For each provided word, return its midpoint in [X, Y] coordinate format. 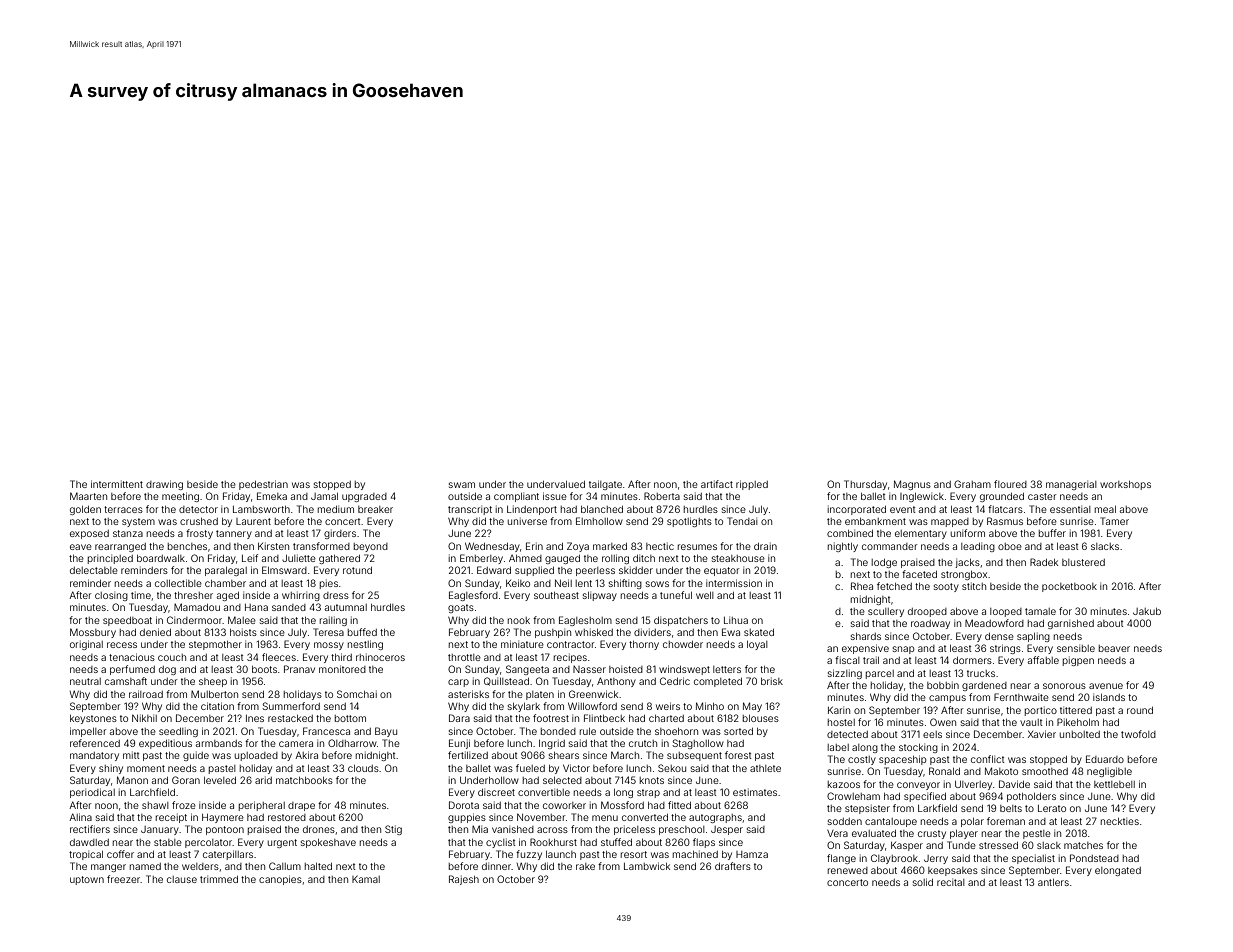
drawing [164, 485]
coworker [564, 805]
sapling [1033, 637]
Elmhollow [599, 521]
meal [1105, 509]
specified [925, 797]
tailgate [605, 485]
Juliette [299, 558]
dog [167, 670]
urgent [282, 843]
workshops [1125, 485]
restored [287, 817]
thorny [644, 645]
